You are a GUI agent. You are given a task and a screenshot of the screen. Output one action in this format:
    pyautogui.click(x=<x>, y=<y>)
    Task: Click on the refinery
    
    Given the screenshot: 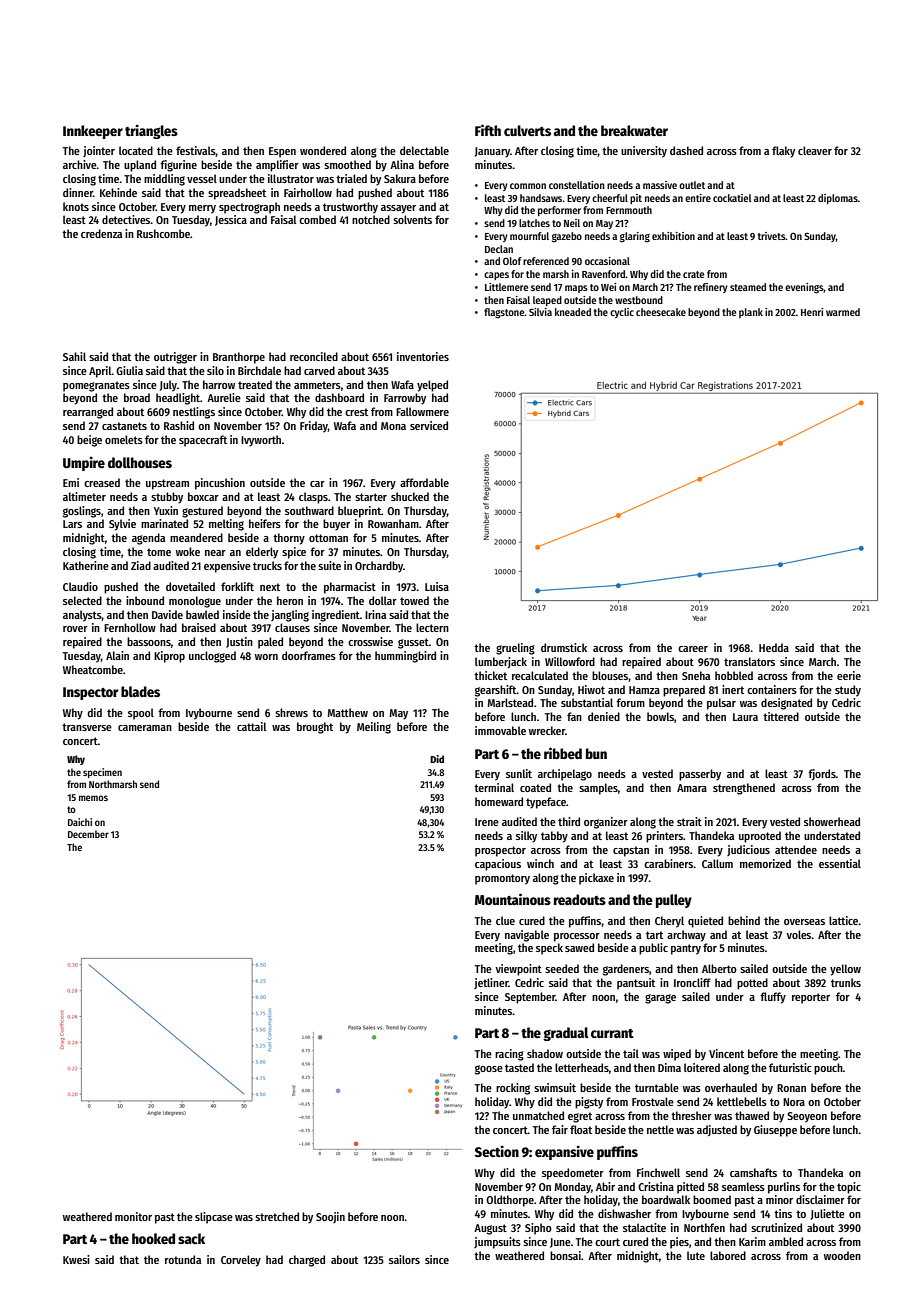 What is the action you would take?
    pyautogui.click(x=711, y=288)
